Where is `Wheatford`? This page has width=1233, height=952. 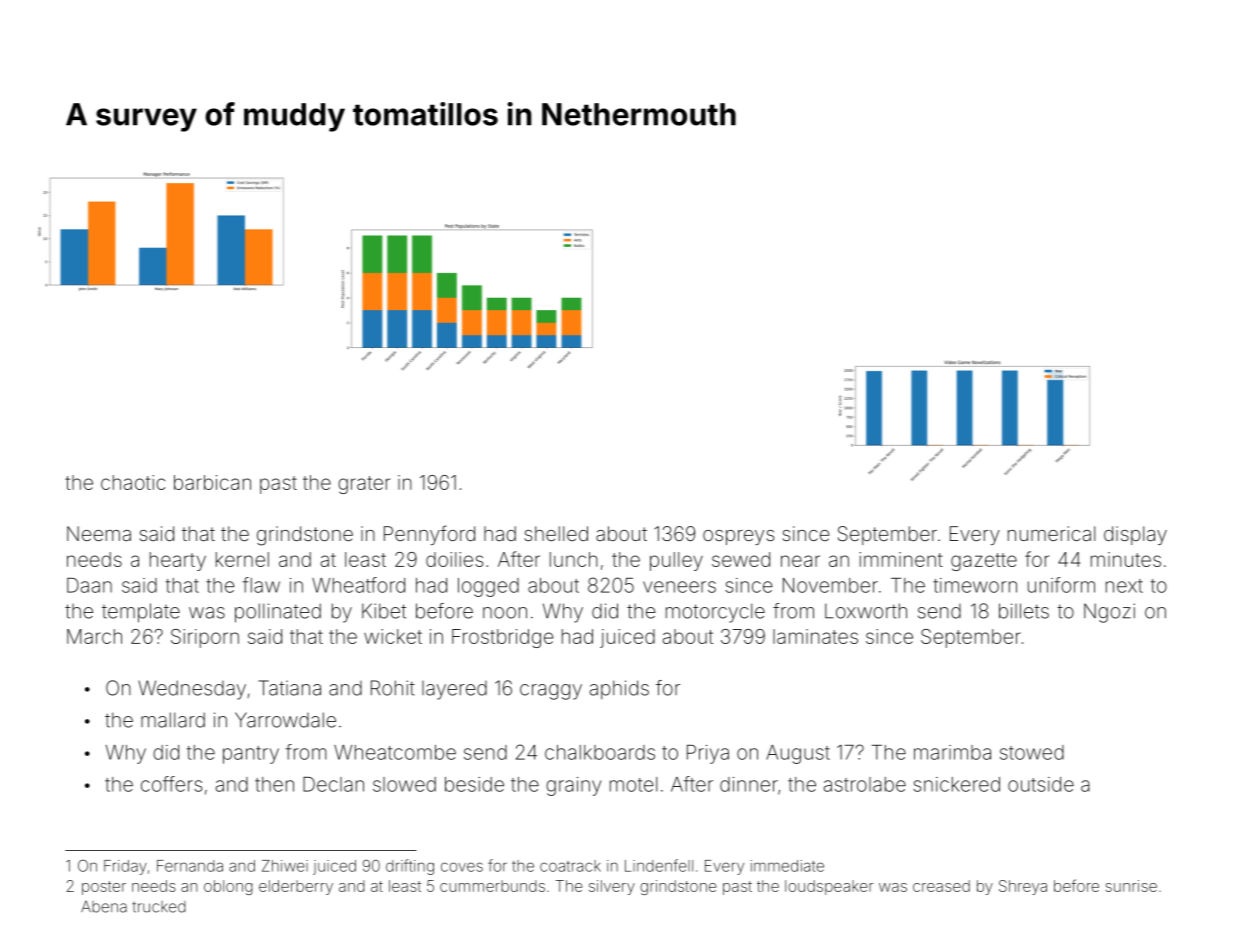 Wheatford is located at coordinates (358, 585).
